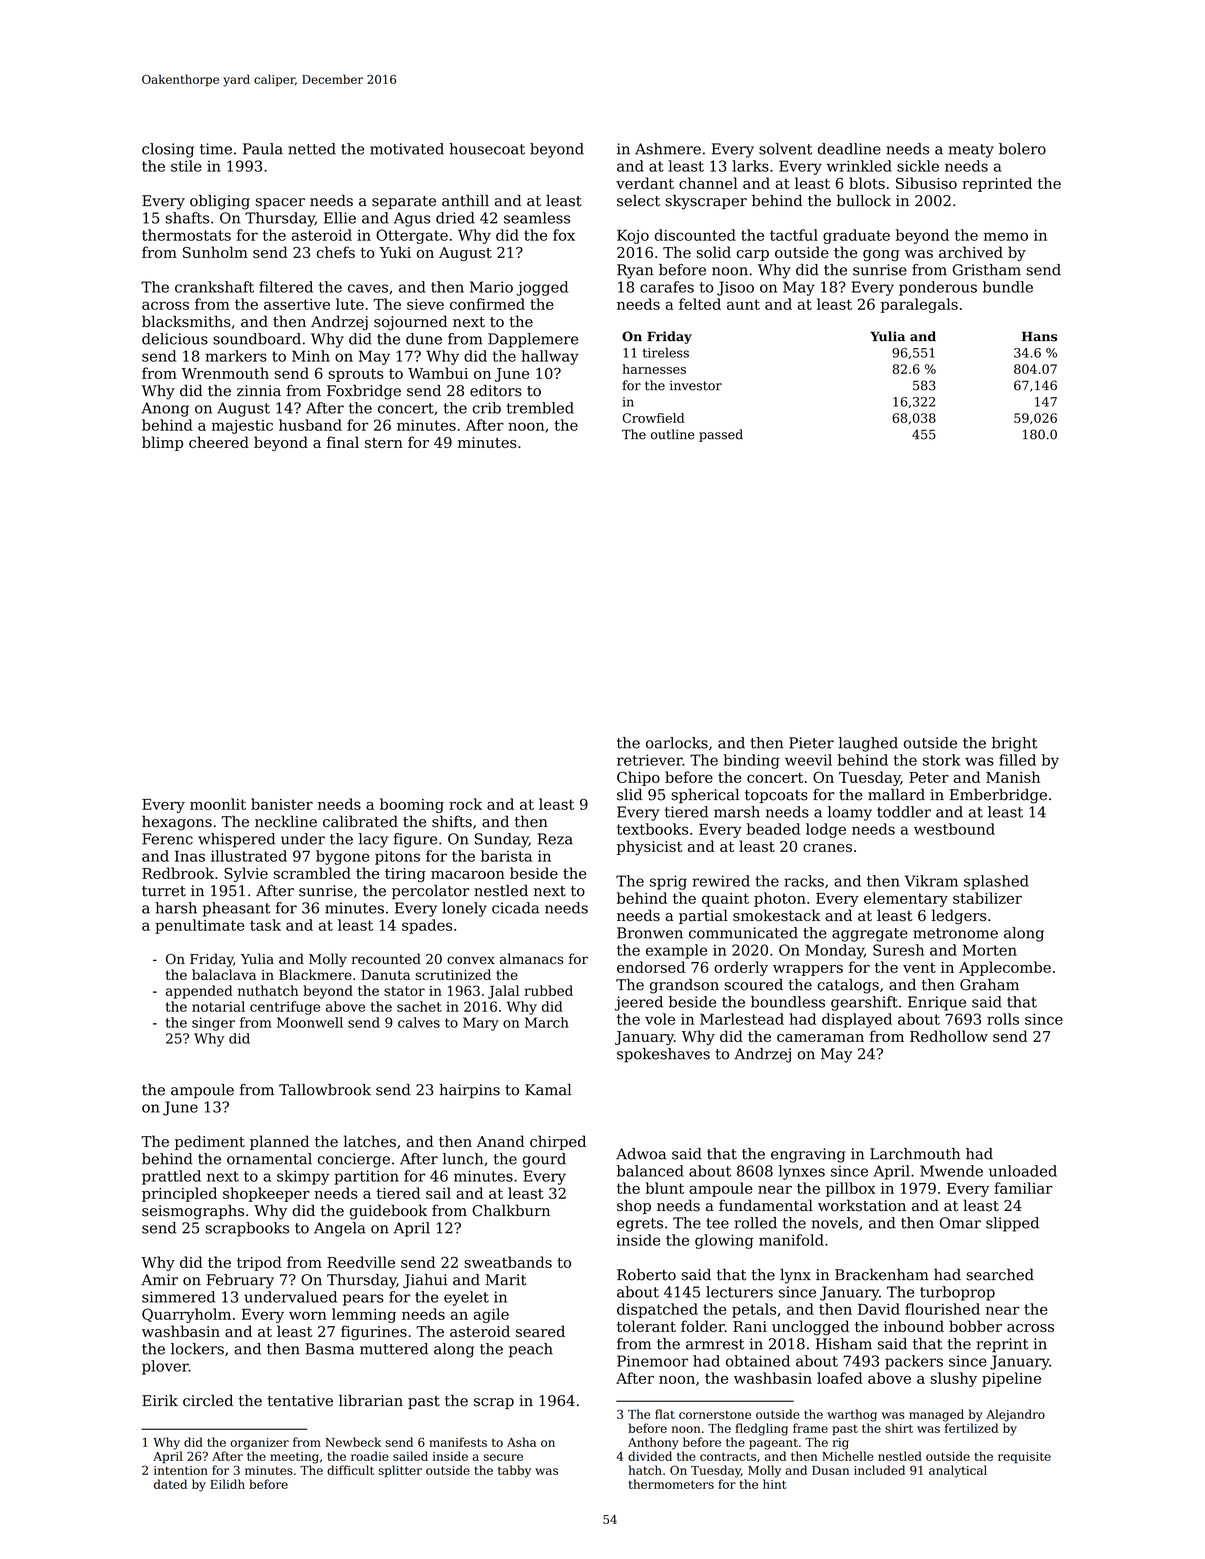  What do you see at coordinates (721, 435) in the screenshot?
I see `passed` at bounding box center [721, 435].
